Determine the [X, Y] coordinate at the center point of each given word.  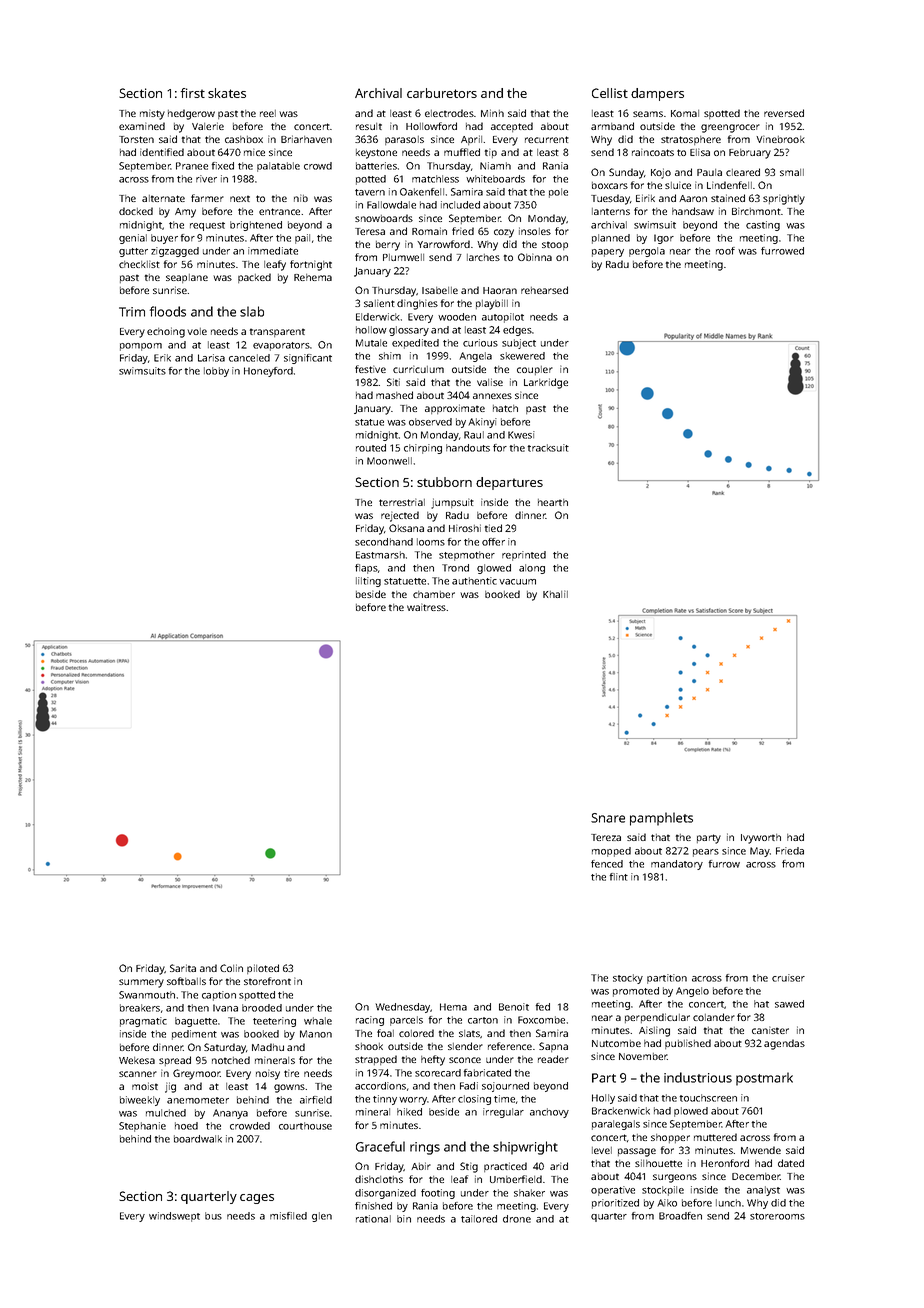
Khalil [555, 594]
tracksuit [548, 448]
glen [322, 1217]
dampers [657, 94]
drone [517, 1219]
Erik [162, 358]
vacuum [517, 582]
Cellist [610, 93]
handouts [468, 448]
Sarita [183, 968]
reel [268, 113]
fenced [607, 864]
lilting [368, 582]
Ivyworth [761, 839]
